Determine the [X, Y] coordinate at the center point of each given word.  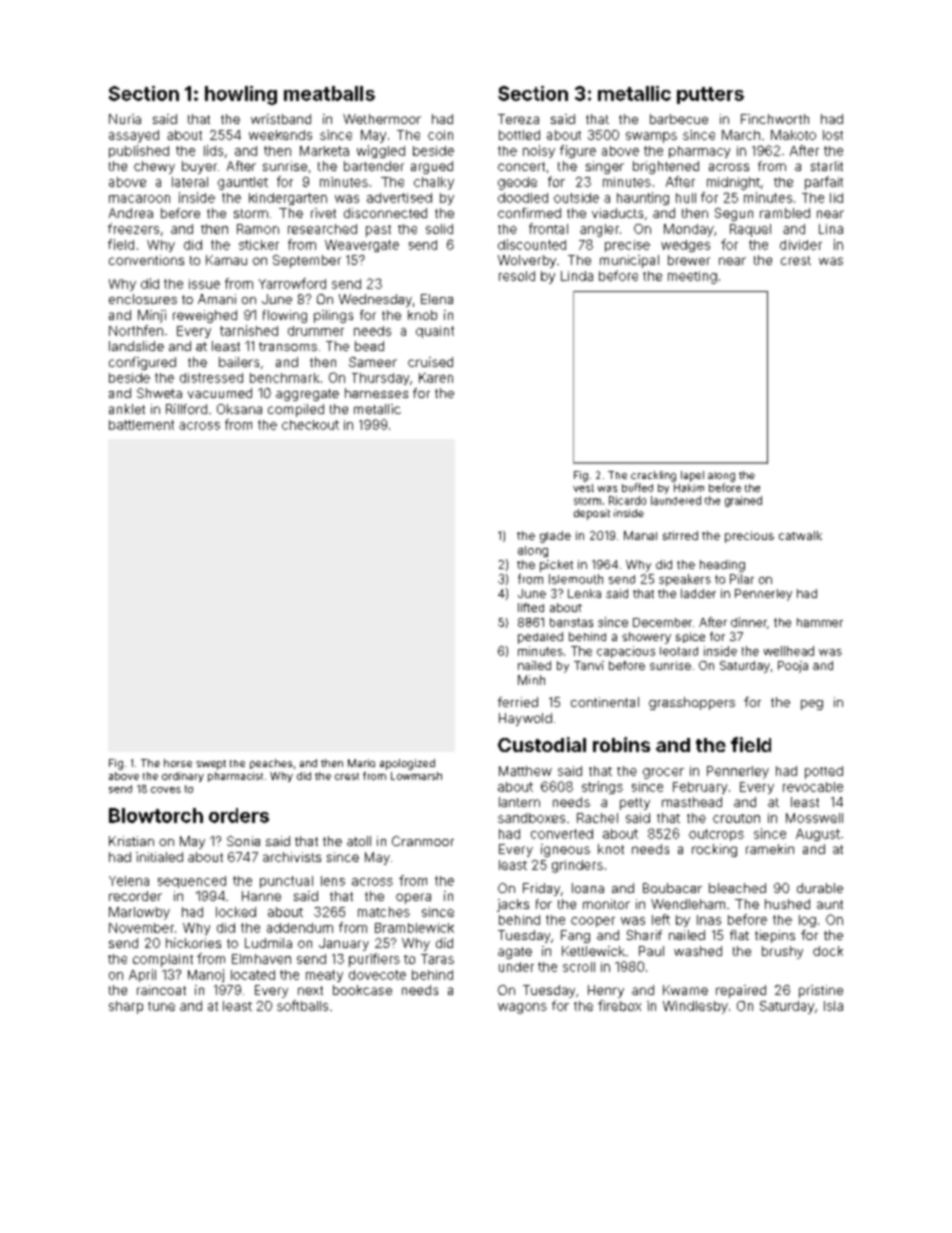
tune [161, 1006]
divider [801, 245]
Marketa [324, 151]
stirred [680, 535]
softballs [302, 1005]
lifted [531, 607]
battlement [141, 425]
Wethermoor [382, 119]
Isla [833, 1006]
